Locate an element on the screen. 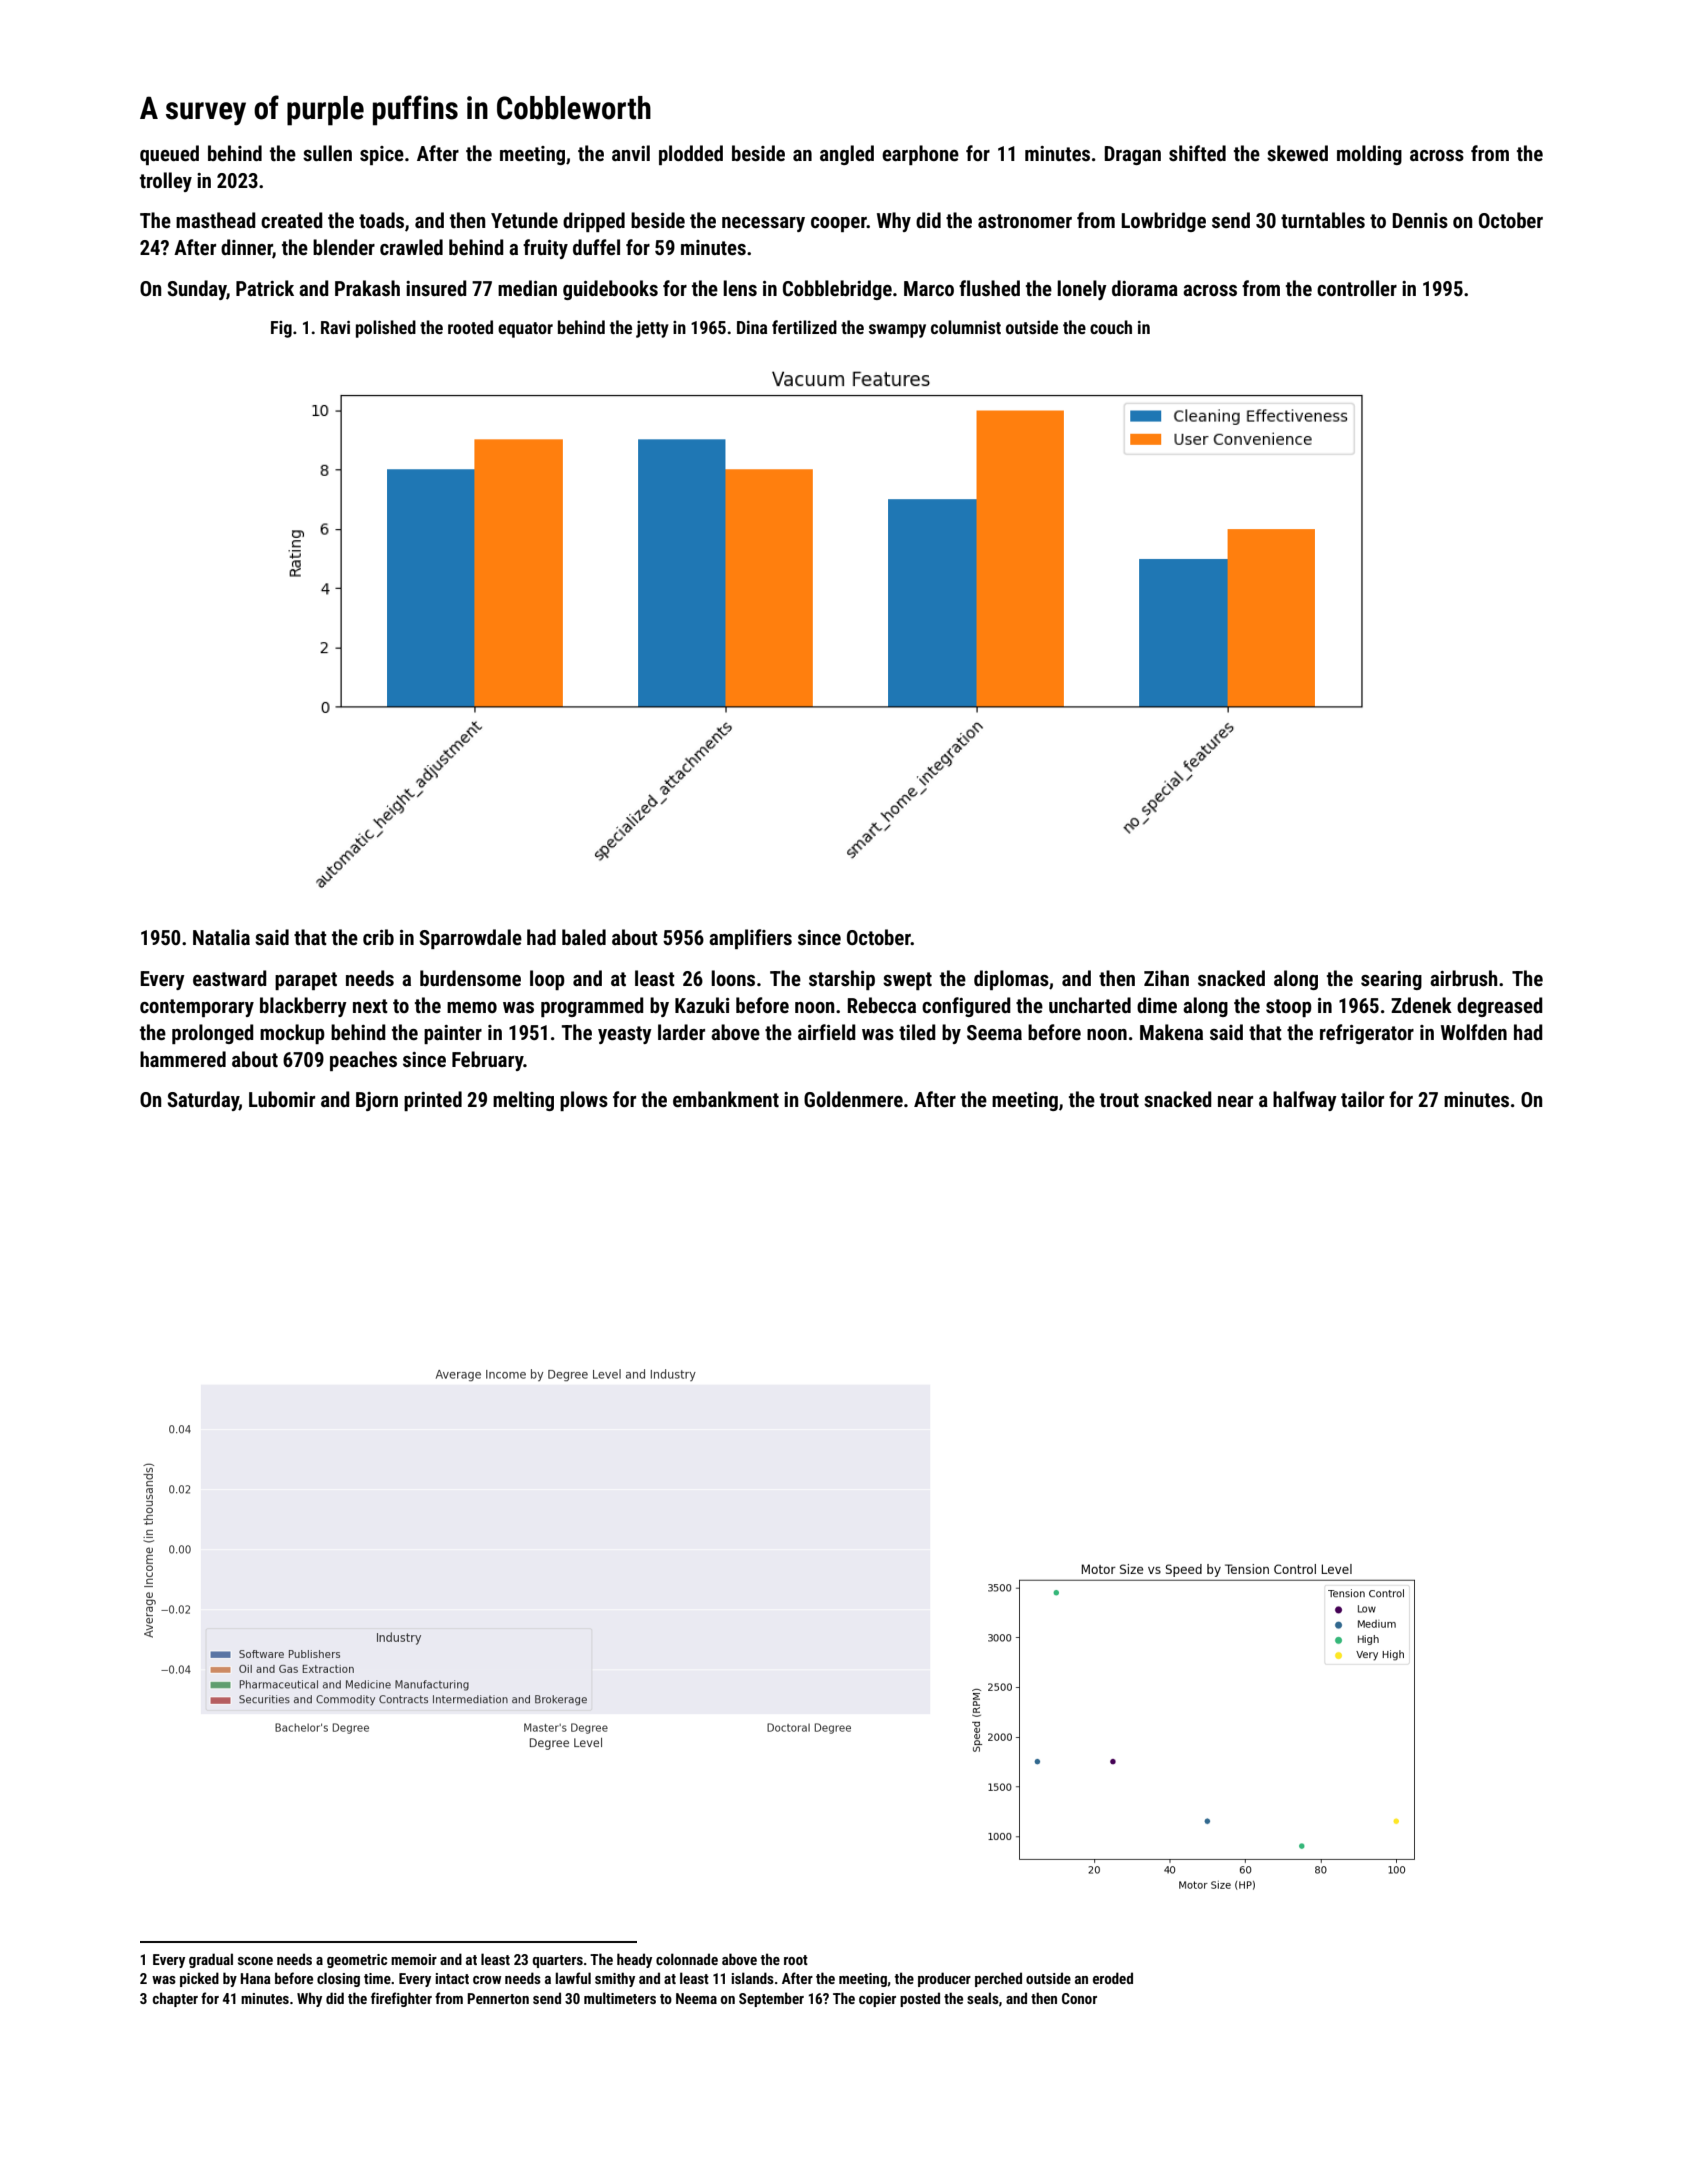 The width and height of the screenshot is (1683, 2178). Natalia is located at coordinates (221, 937).
